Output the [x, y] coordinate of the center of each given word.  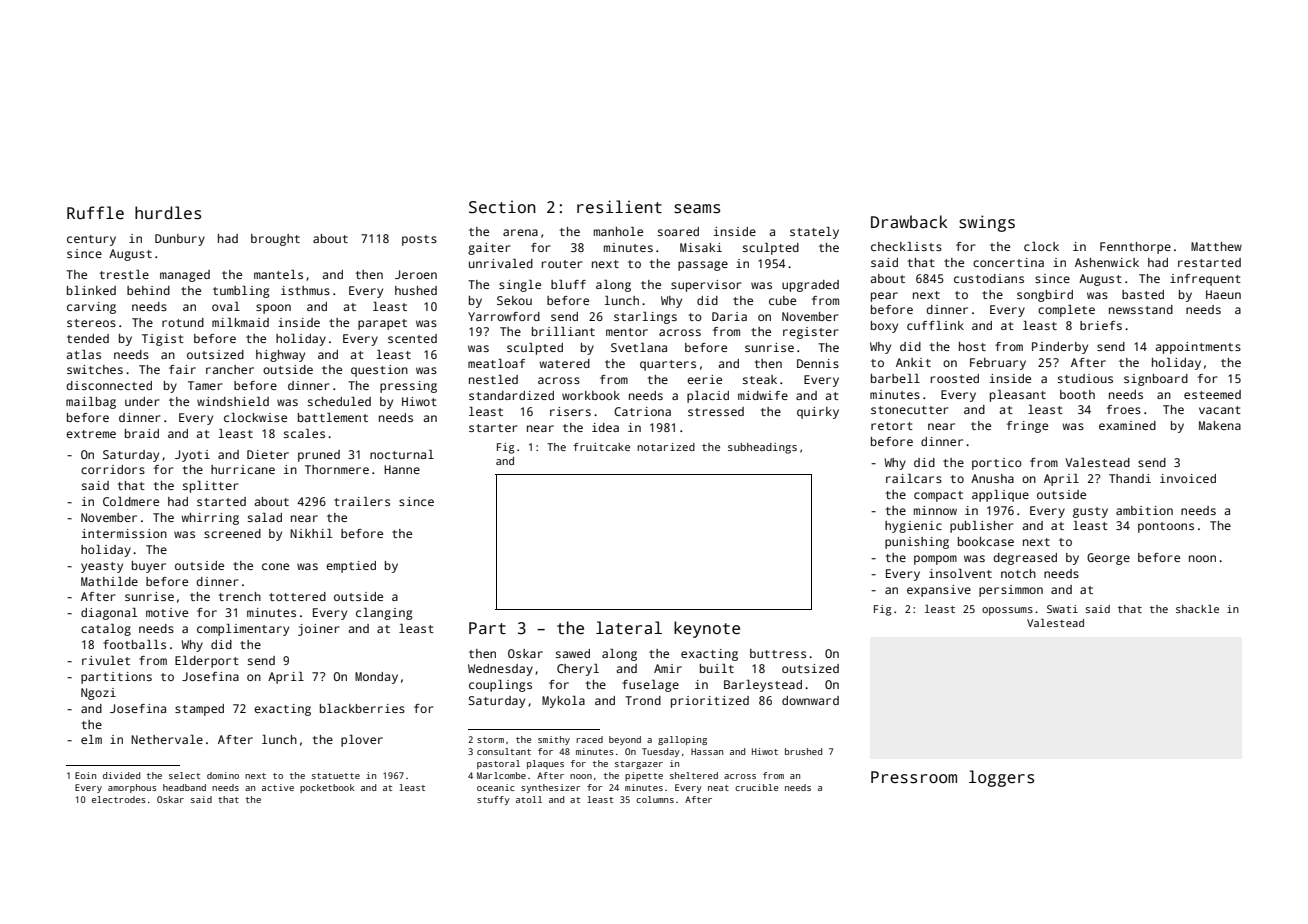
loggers [1001, 778]
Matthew [1216, 246]
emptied [351, 567]
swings [987, 223]
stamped [199, 710]
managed [185, 276]
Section [502, 207]
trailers [362, 501]
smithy [554, 740]
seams [697, 209]
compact [938, 496]
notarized [666, 447]
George [1108, 559]
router [562, 264]
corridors [113, 469]
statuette [336, 776]
